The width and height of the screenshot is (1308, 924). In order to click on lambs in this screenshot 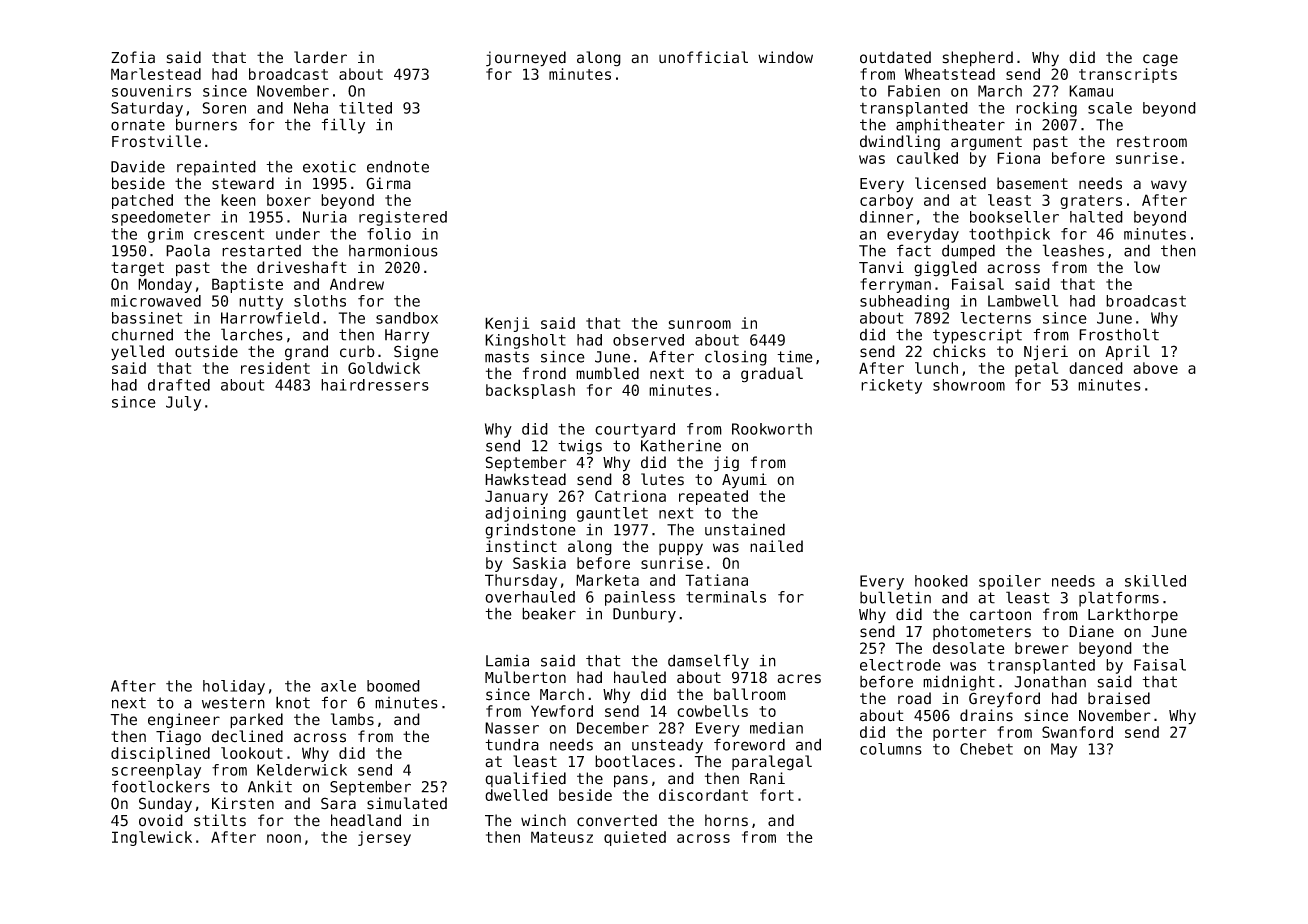, I will do `click(352, 719)`.
